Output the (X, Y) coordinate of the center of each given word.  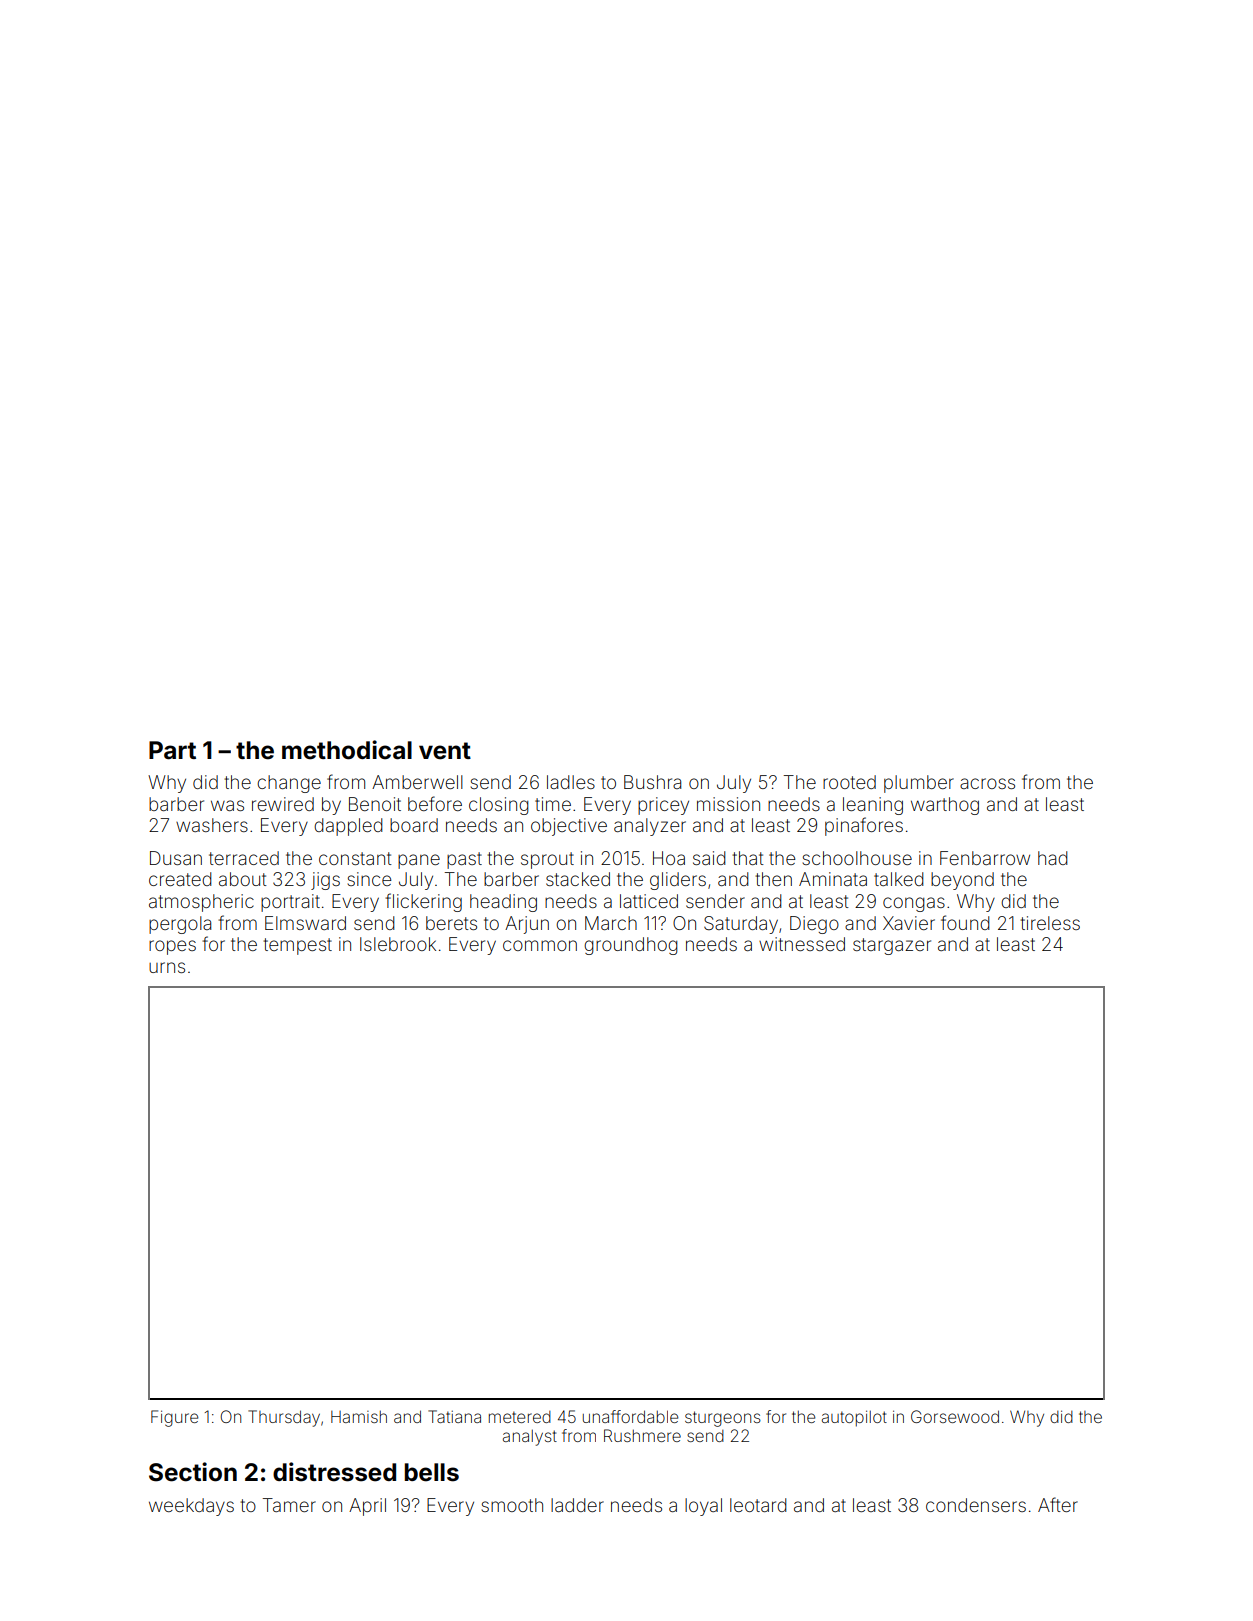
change (289, 784)
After (1058, 1504)
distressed (334, 1472)
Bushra (652, 782)
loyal (703, 1507)
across (987, 783)
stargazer (892, 946)
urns (167, 967)
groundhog (631, 946)
